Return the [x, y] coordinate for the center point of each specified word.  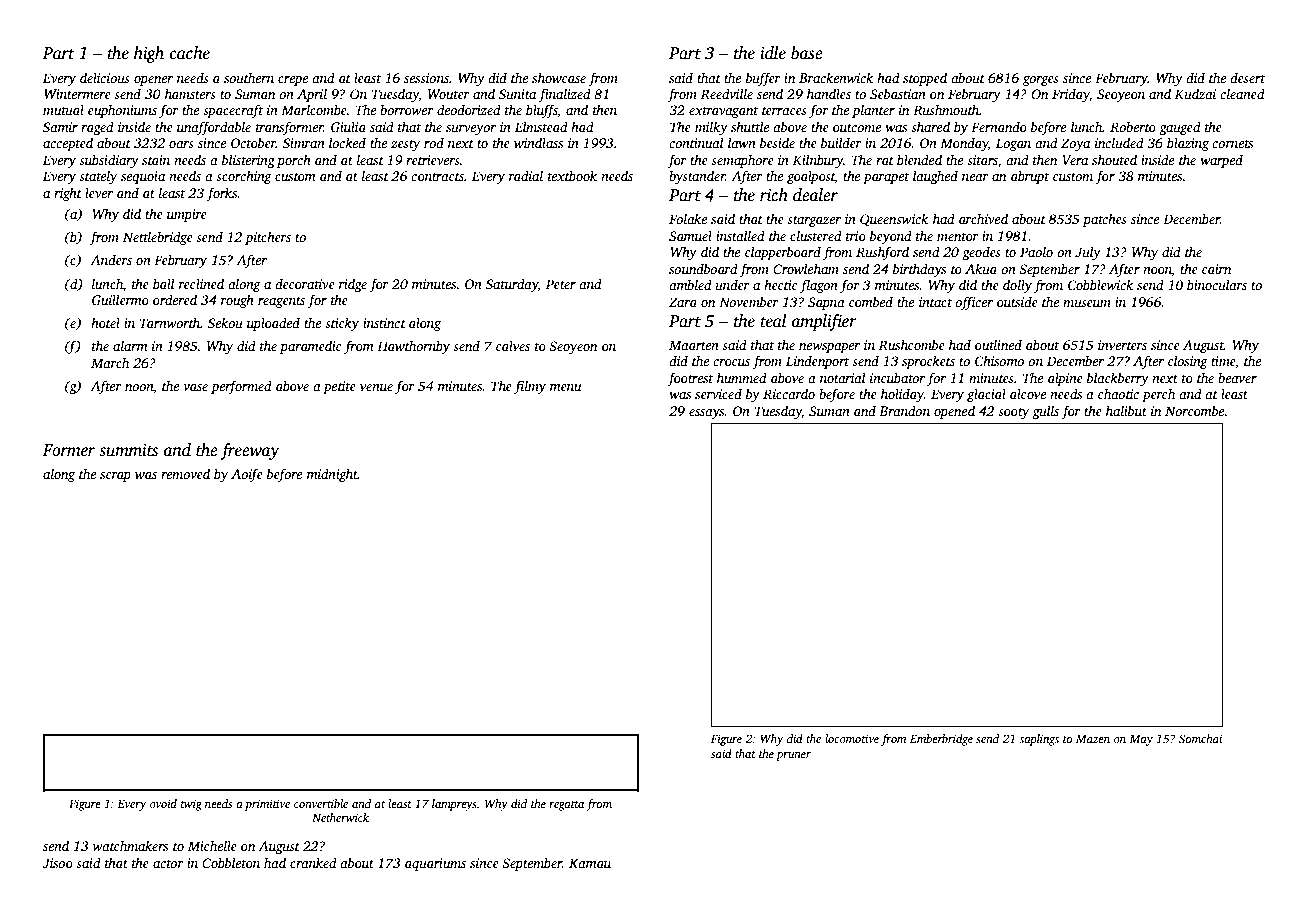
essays [707, 414]
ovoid [163, 803]
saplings [1039, 740]
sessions [426, 78]
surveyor [471, 130]
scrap [115, 477]
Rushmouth [946, 109]
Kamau [590, 863]
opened [954, 412]
